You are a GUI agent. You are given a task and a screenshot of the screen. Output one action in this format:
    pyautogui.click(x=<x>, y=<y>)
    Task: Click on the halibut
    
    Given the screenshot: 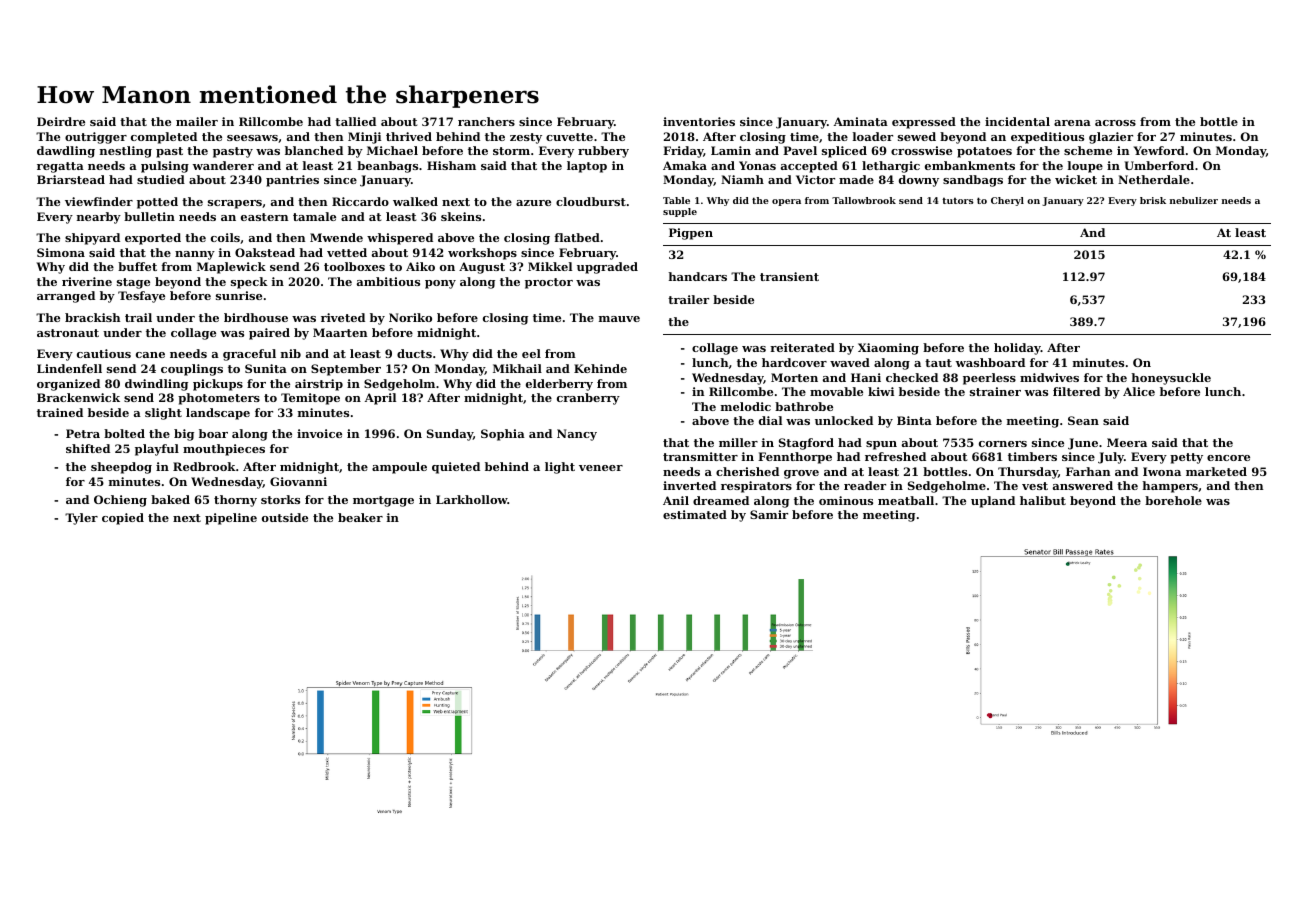 What is the action you would take?
    pyautogui.click(x=1043, y=500)
